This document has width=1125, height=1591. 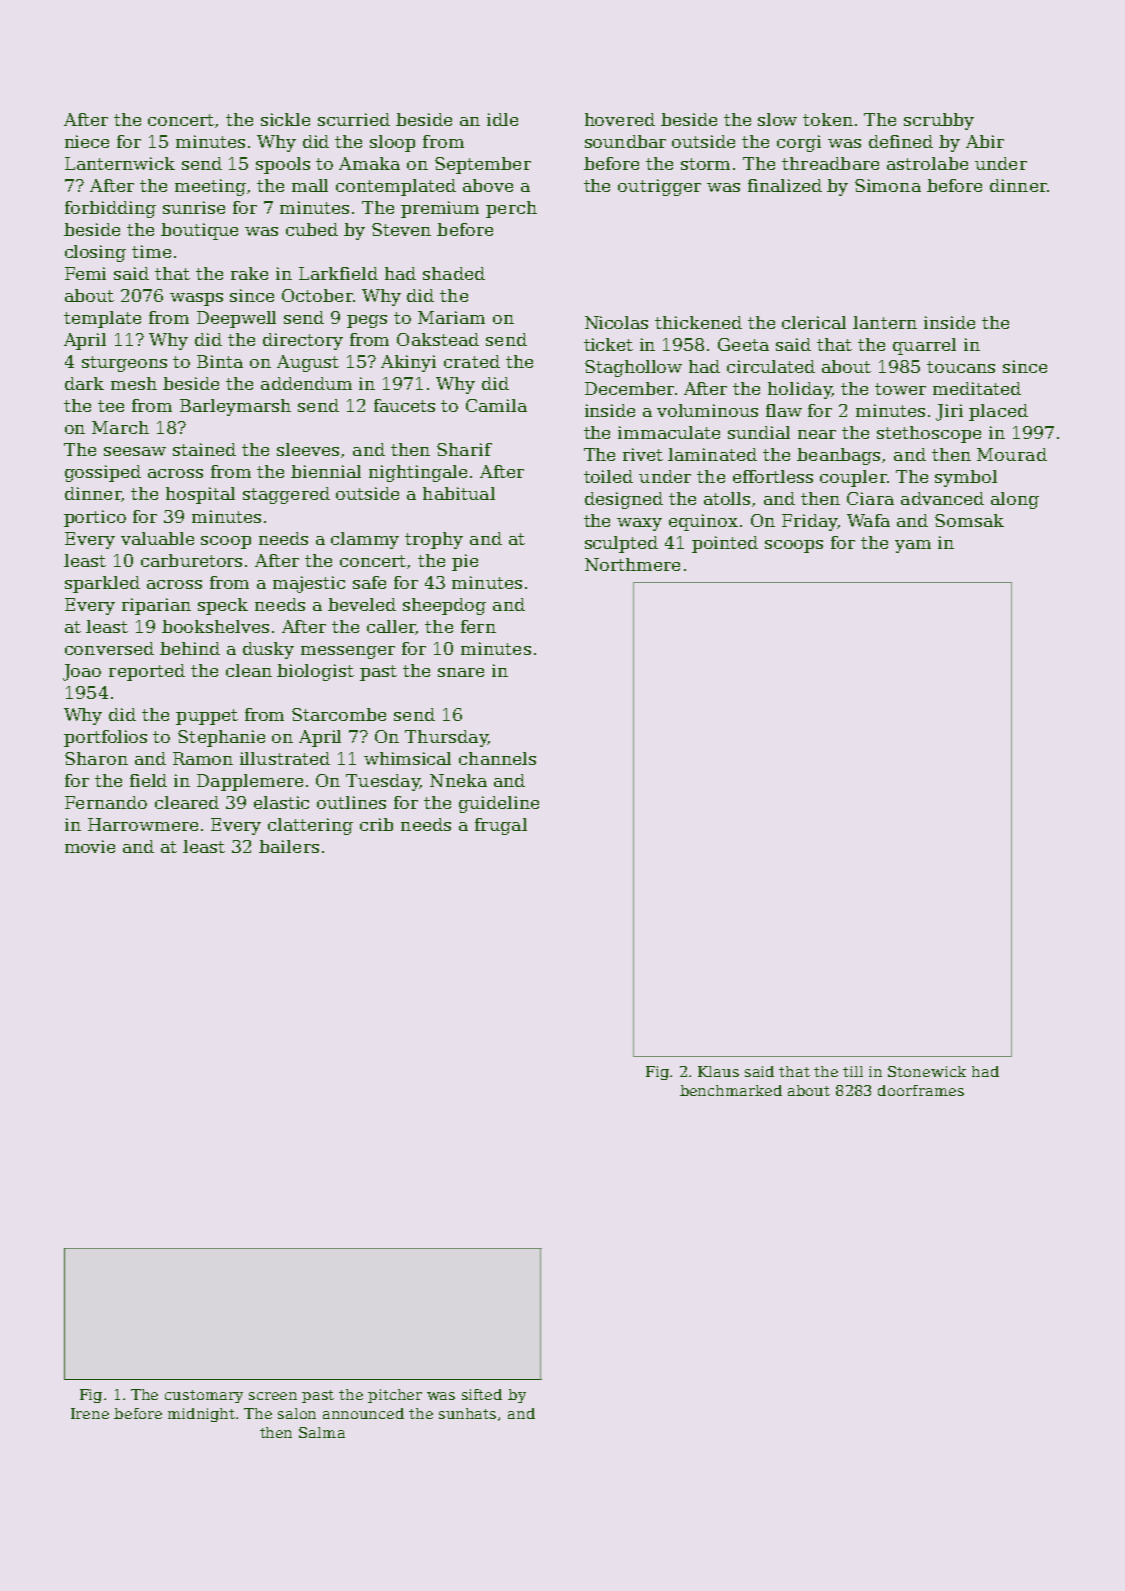 I want to click on till, so click(x=853, y=1071).
